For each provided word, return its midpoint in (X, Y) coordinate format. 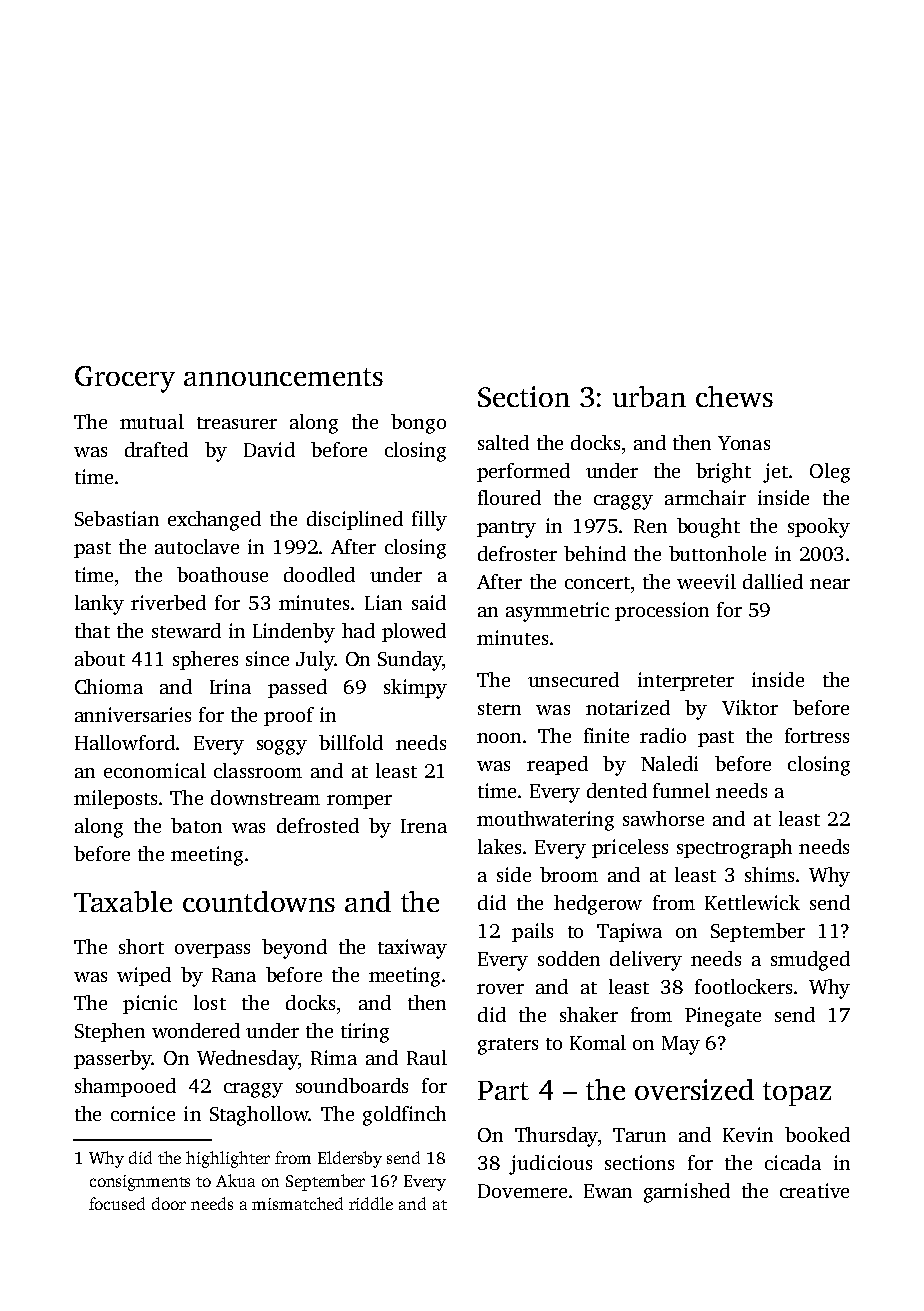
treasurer (237, 423)
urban (649, 396)
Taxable (123, 901)
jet (775, 473)
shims (769, 874)
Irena (424, 826)
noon (499, 738)
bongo (418, 424)
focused (117, 1203)
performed (523, 472)
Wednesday (247, 1060)
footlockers (743, 986)
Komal (598, 1042)
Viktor (750, 707)
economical (155, 770)
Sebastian (117, 518)
